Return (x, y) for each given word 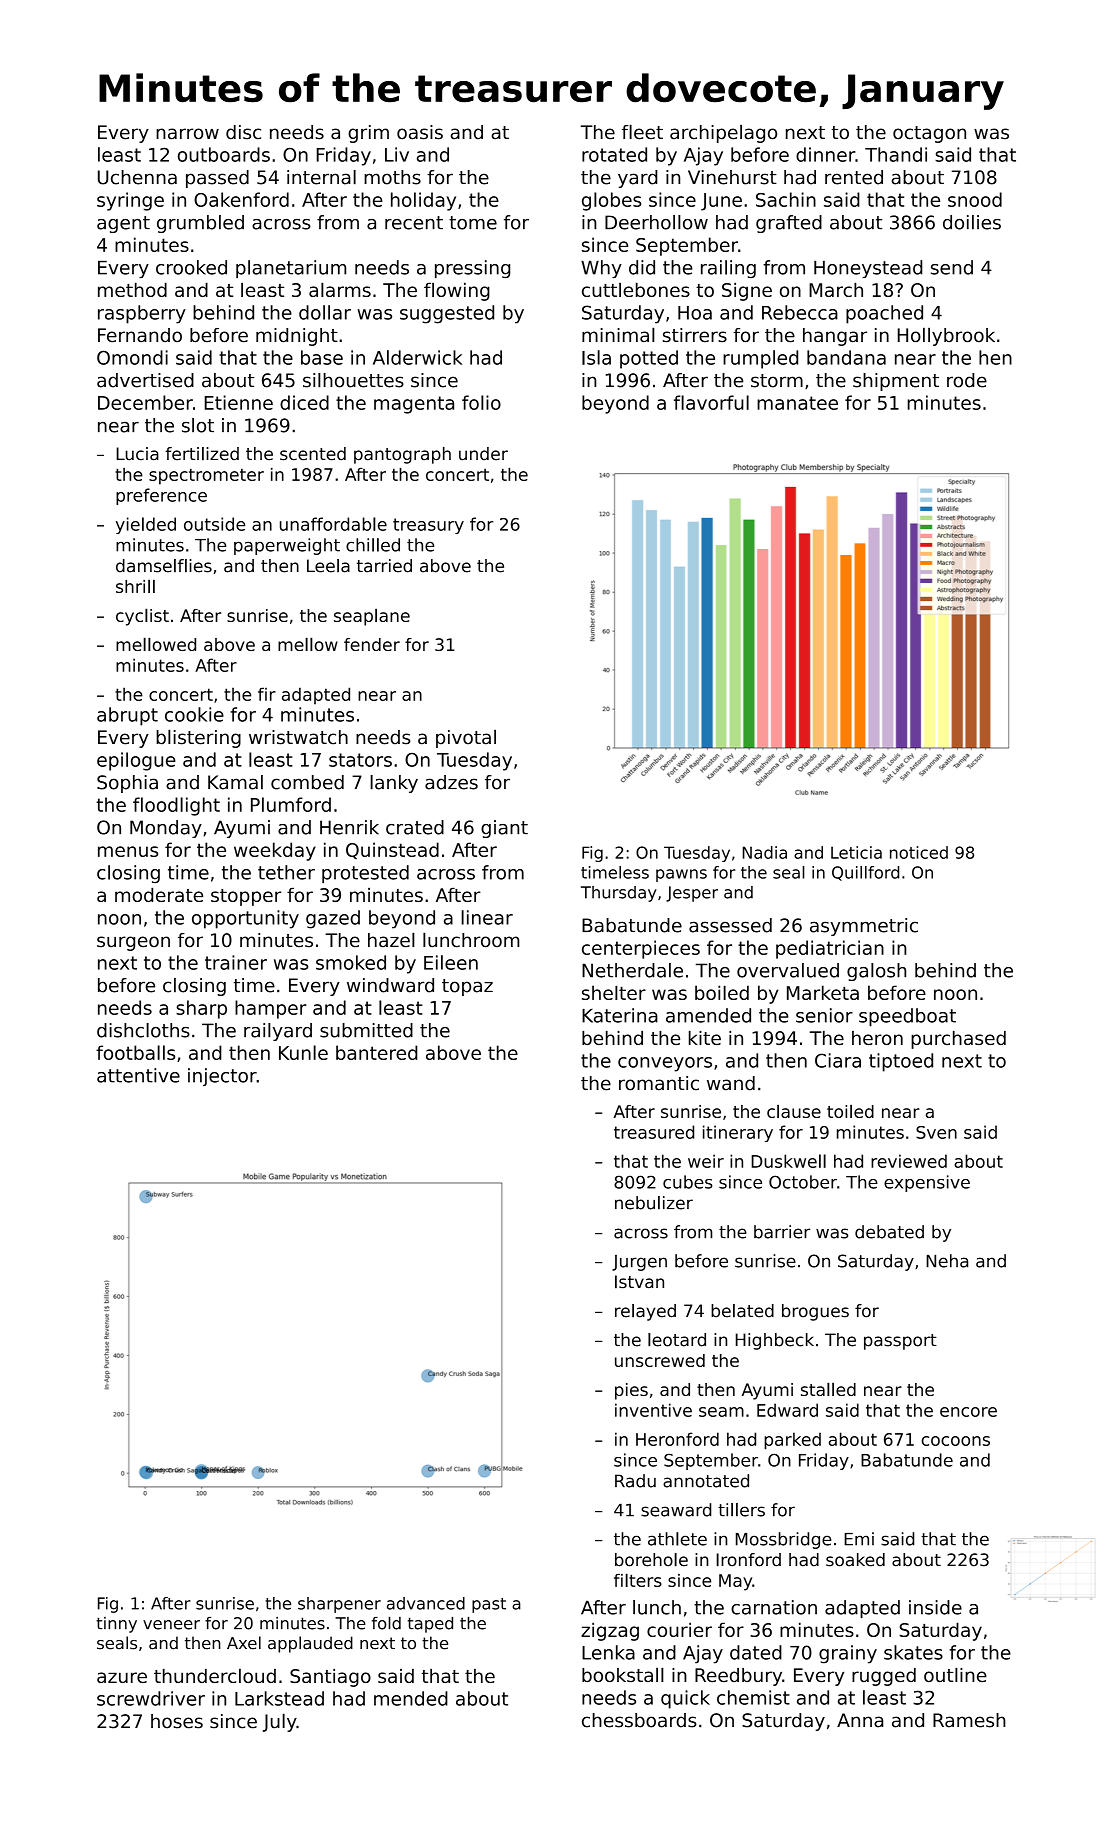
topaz (467, 987)
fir (267, 694)
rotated (614, 154)
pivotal (466, 738)
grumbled (200, 224)
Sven (936, 1132)
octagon (929, 134)
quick (685, 1699)
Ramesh (969, 1720)
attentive (138, 1075)
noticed (919, 852)
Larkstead (279, 1698)
